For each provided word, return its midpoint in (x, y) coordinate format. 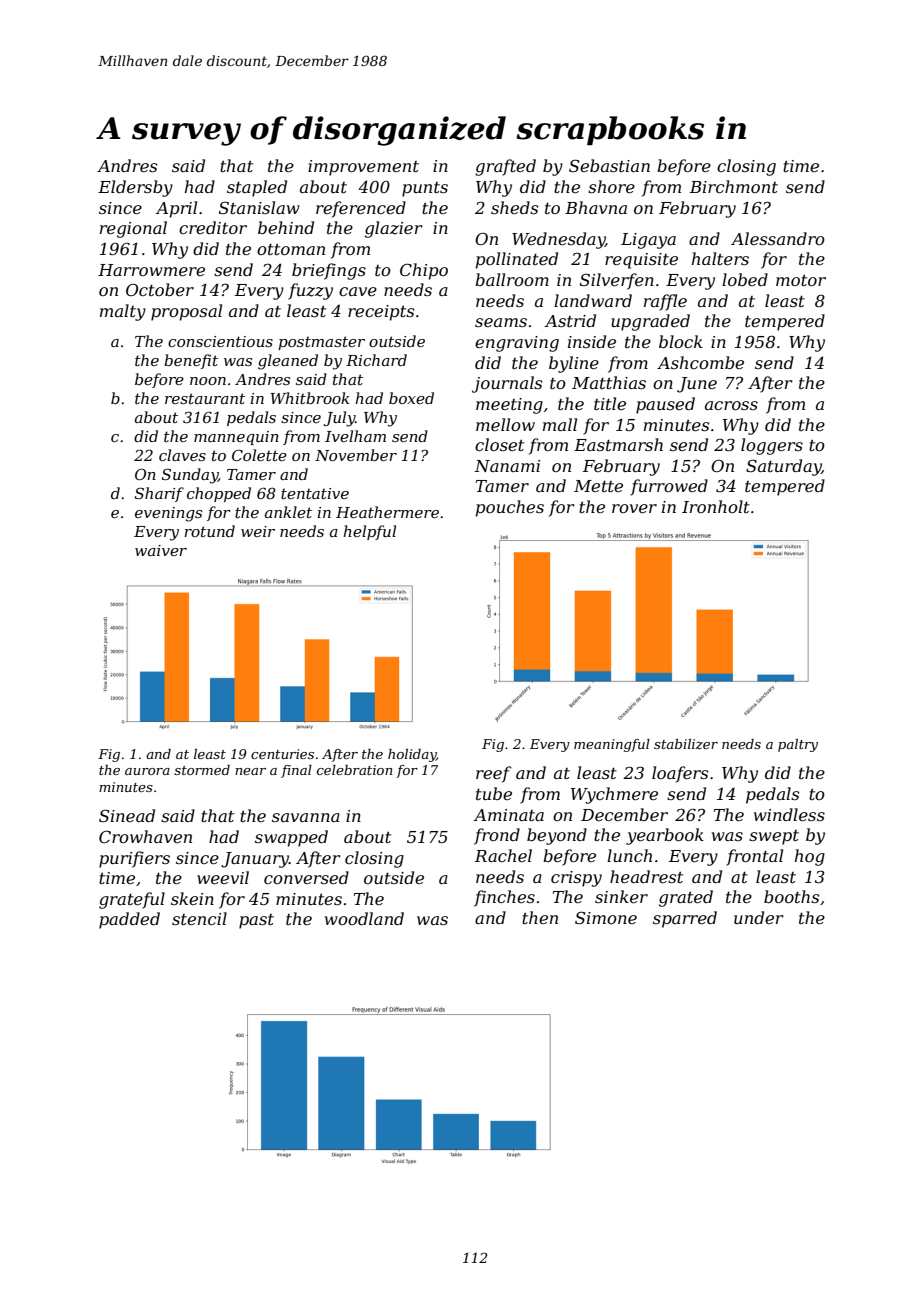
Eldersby (135, 188)
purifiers (134, 859)
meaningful (612, 745)
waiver (161, 550)
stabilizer (686, 744)
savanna (306, 817)
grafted (505, 167)
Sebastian (609, 165)
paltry (798, 745)
